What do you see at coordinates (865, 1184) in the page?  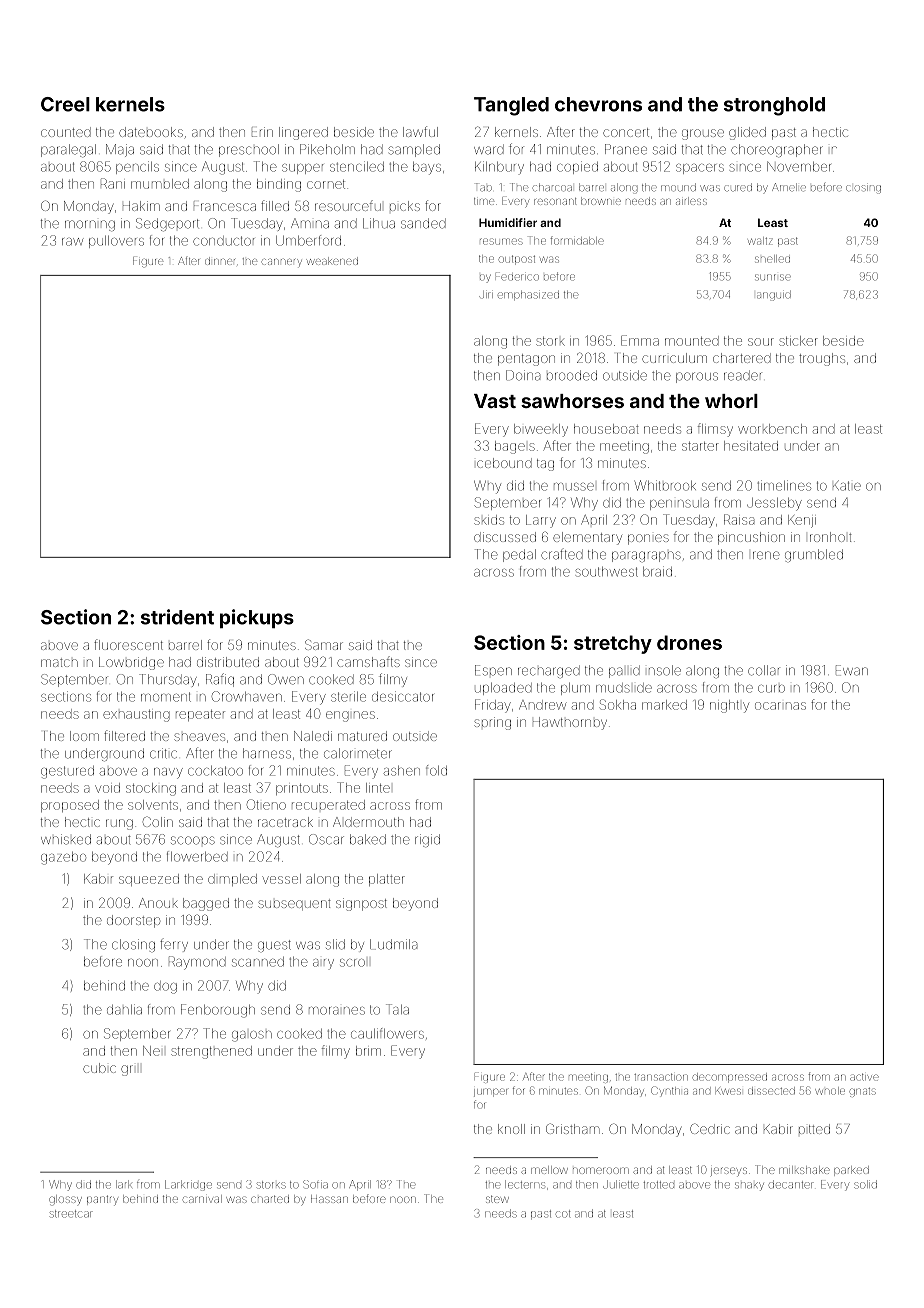 I see `solid` at bounding box center [865, 1184].
